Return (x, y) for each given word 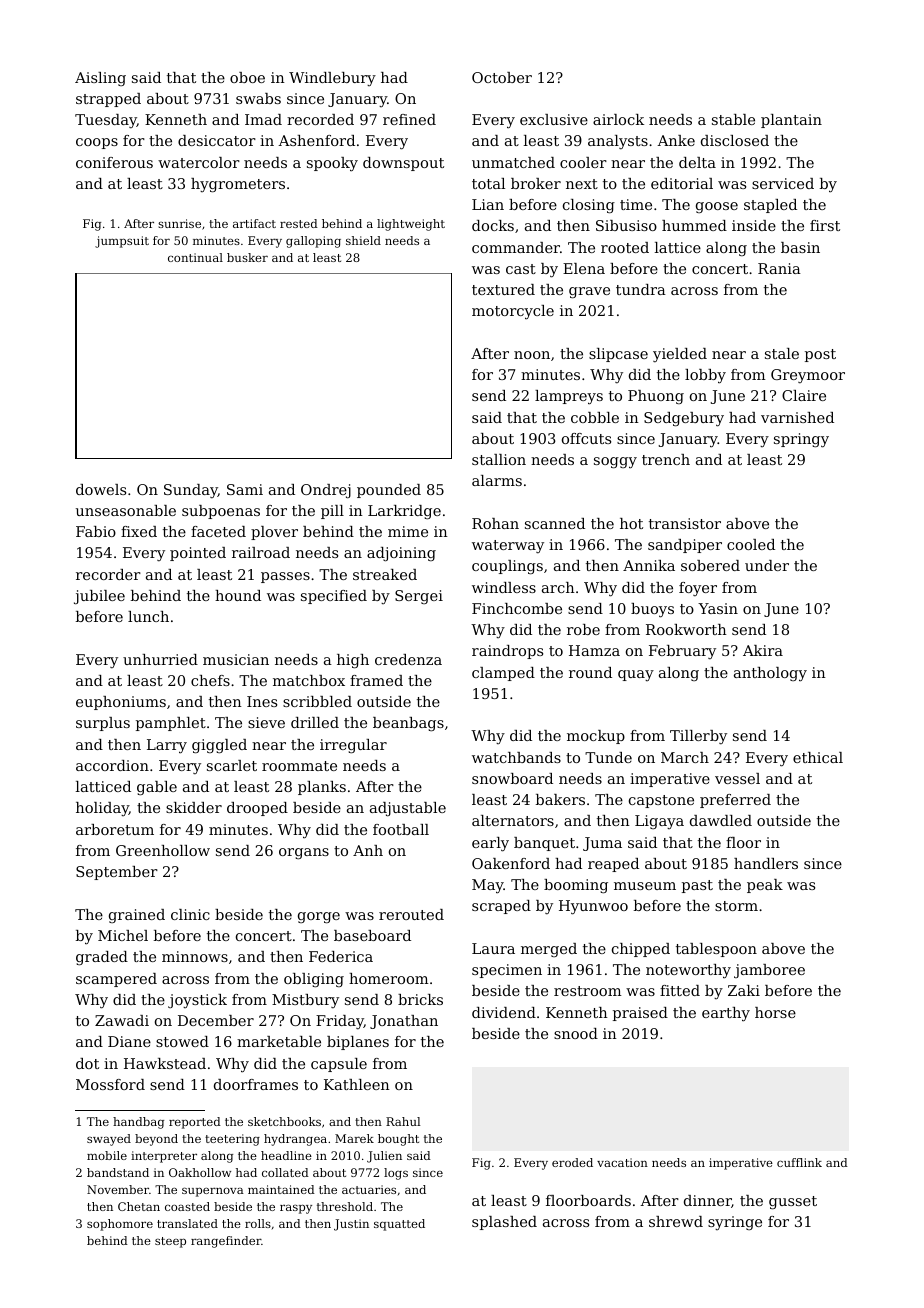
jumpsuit (122, 242)
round (590, 672)
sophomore (120, 1225)
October (502, 77)
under (767, 565)
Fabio (96, 531)
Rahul (403, 1121)
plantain (791, 121)
